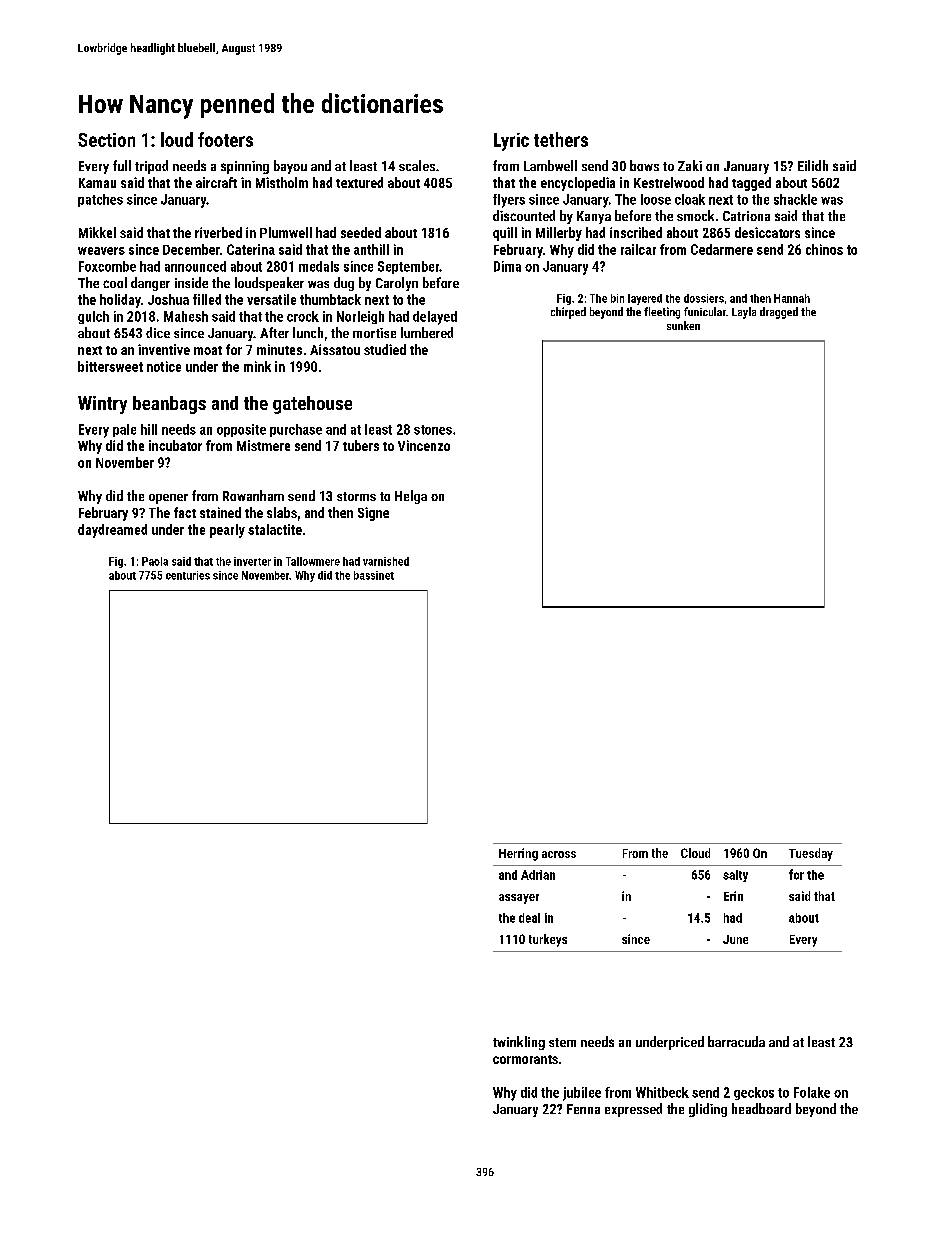 The width and height of the page is (952, 1233). What do you see at coordinates (548, 940) in the page?
I see `turkeys` at bounding box center [548, 940].
